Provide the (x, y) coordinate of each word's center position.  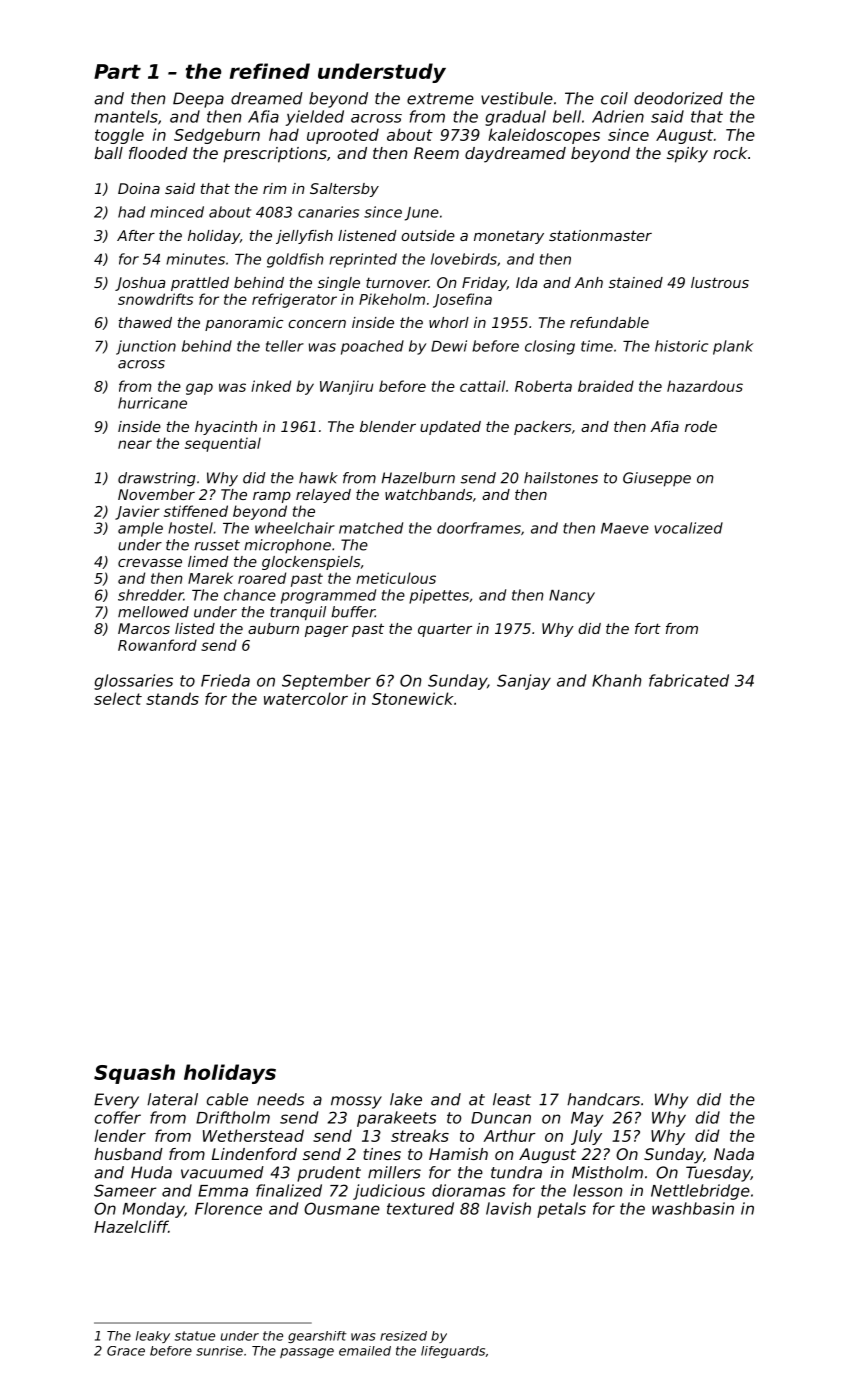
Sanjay (524, 682)
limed (208, 561)
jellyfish (304, 237)
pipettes (439, 596)
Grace (126, 1351)
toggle (119, 136)
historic (681, 346)
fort (648, 628)
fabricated (689, 680)
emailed (365, 1351)
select (118, 698)
